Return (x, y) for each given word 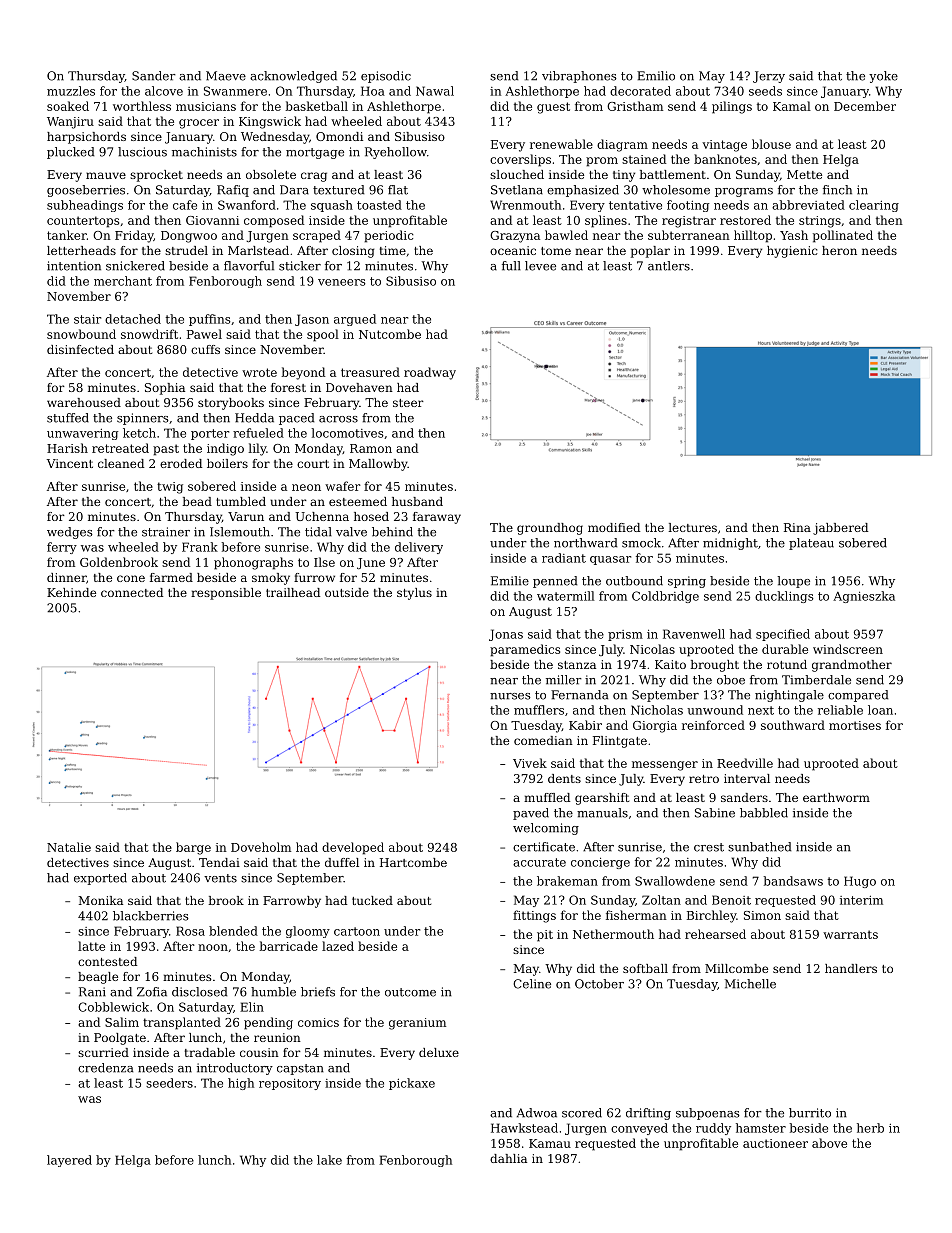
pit (545, 936)
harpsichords (86, 138)
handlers (851, 968)
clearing (874, 206)
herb (870, 1128)
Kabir (585, 725)
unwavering (82, 434)
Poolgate (120, 1039)
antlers (669, 266)
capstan (300, 1069)
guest (553, 108)
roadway (430, 373)
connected (132, 592)
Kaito (670, 664)
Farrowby (292, 902)
